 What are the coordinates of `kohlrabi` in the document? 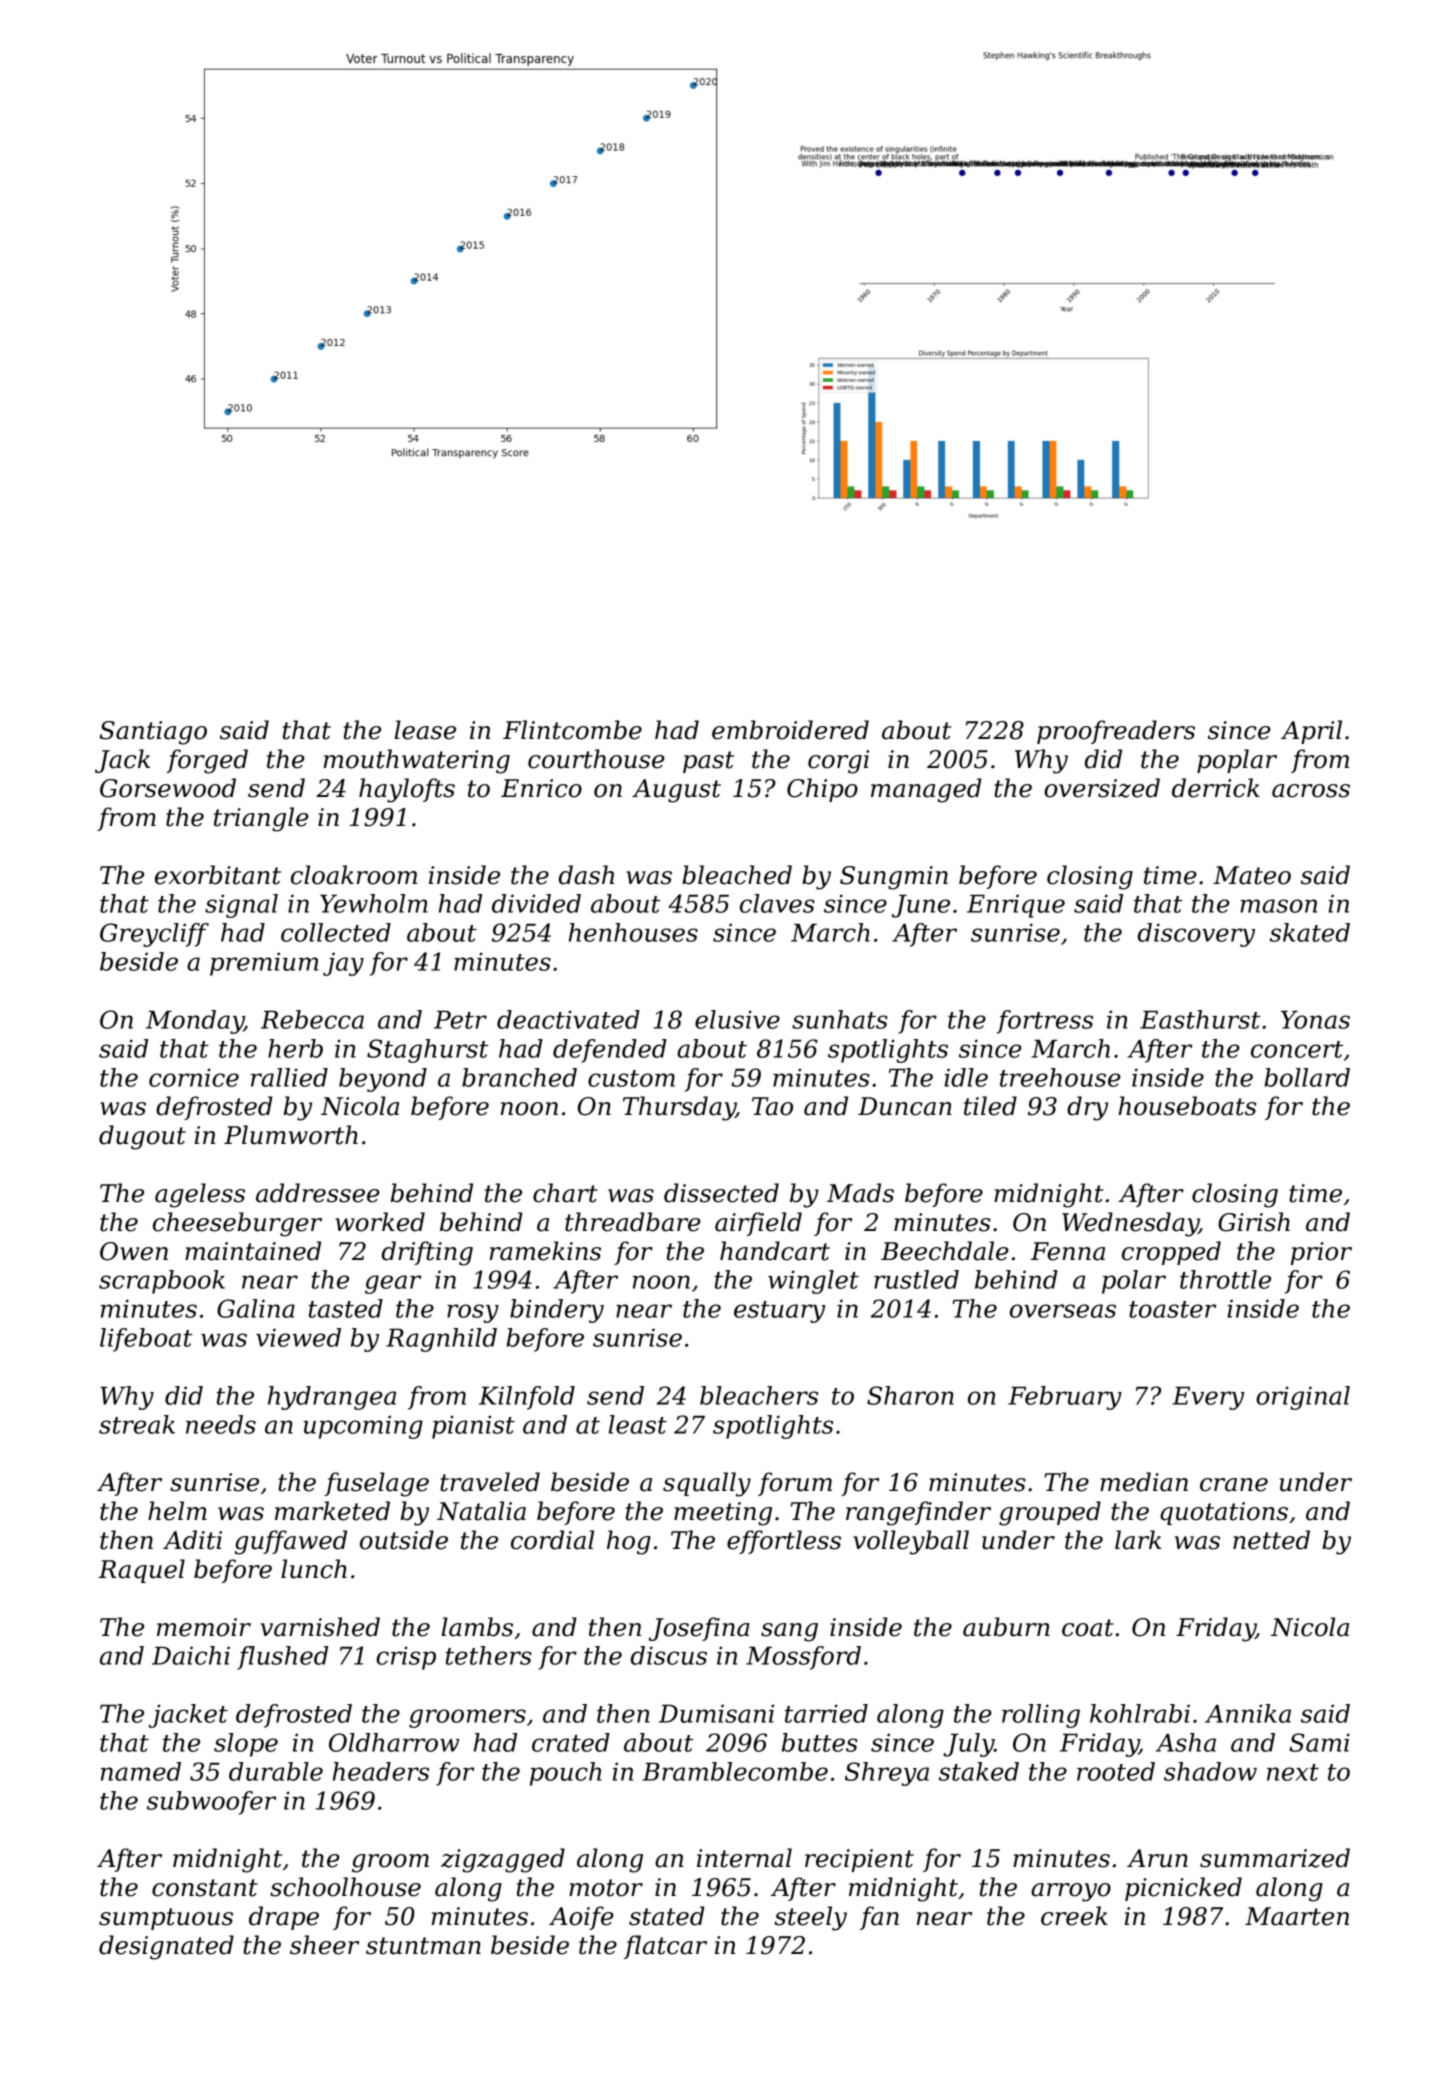 It's located at (1140, 1713).
